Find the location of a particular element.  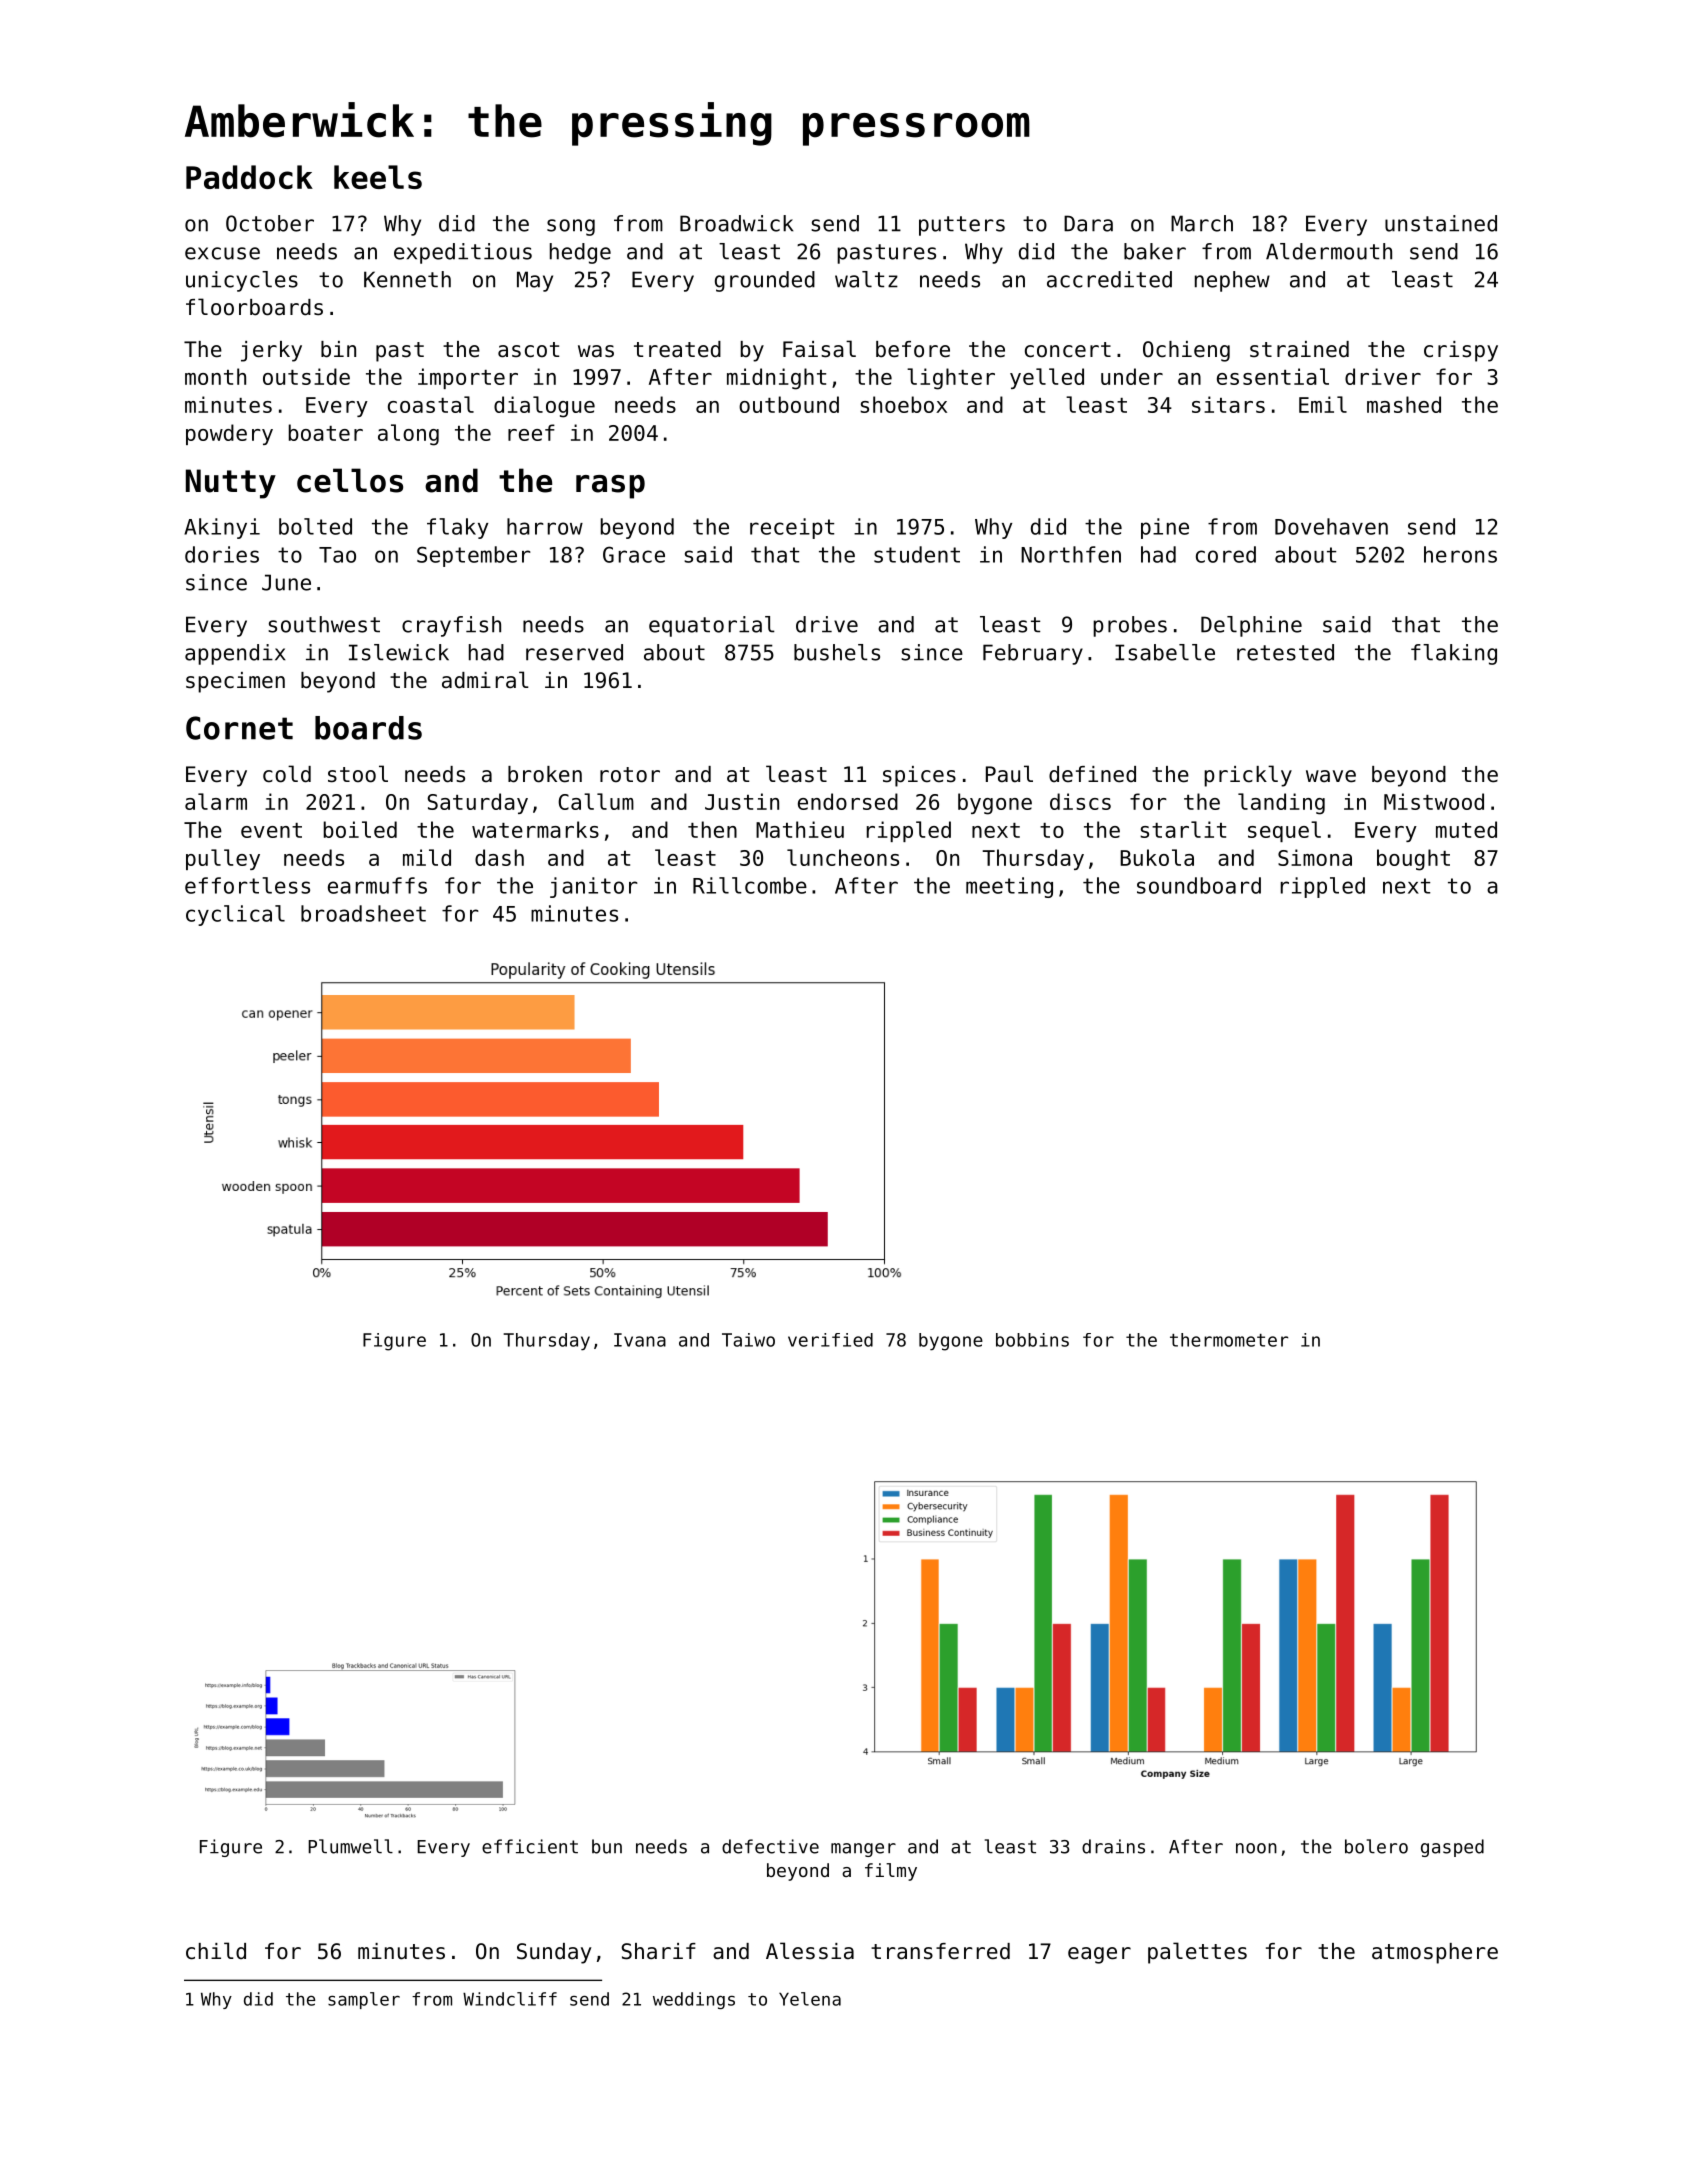

noon is located at coordinates (1256, 1848).
